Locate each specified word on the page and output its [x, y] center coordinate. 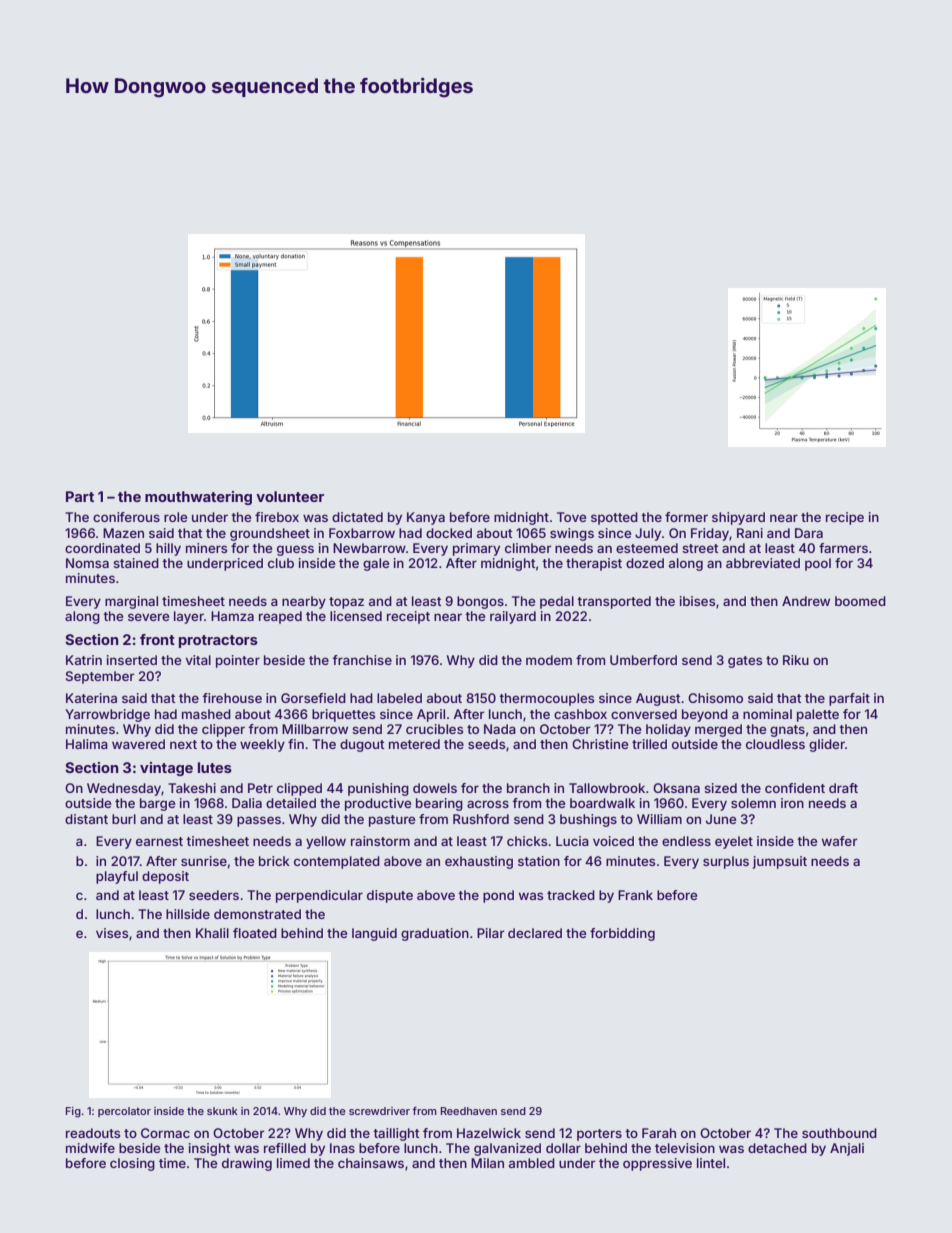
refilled [285, 1148]
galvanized [507, 1149]
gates [745, 662]
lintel [711, 1163]
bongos [480, 602]
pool [818, 564]
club [281, 563]
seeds [486, 744]
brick [274, 861]
